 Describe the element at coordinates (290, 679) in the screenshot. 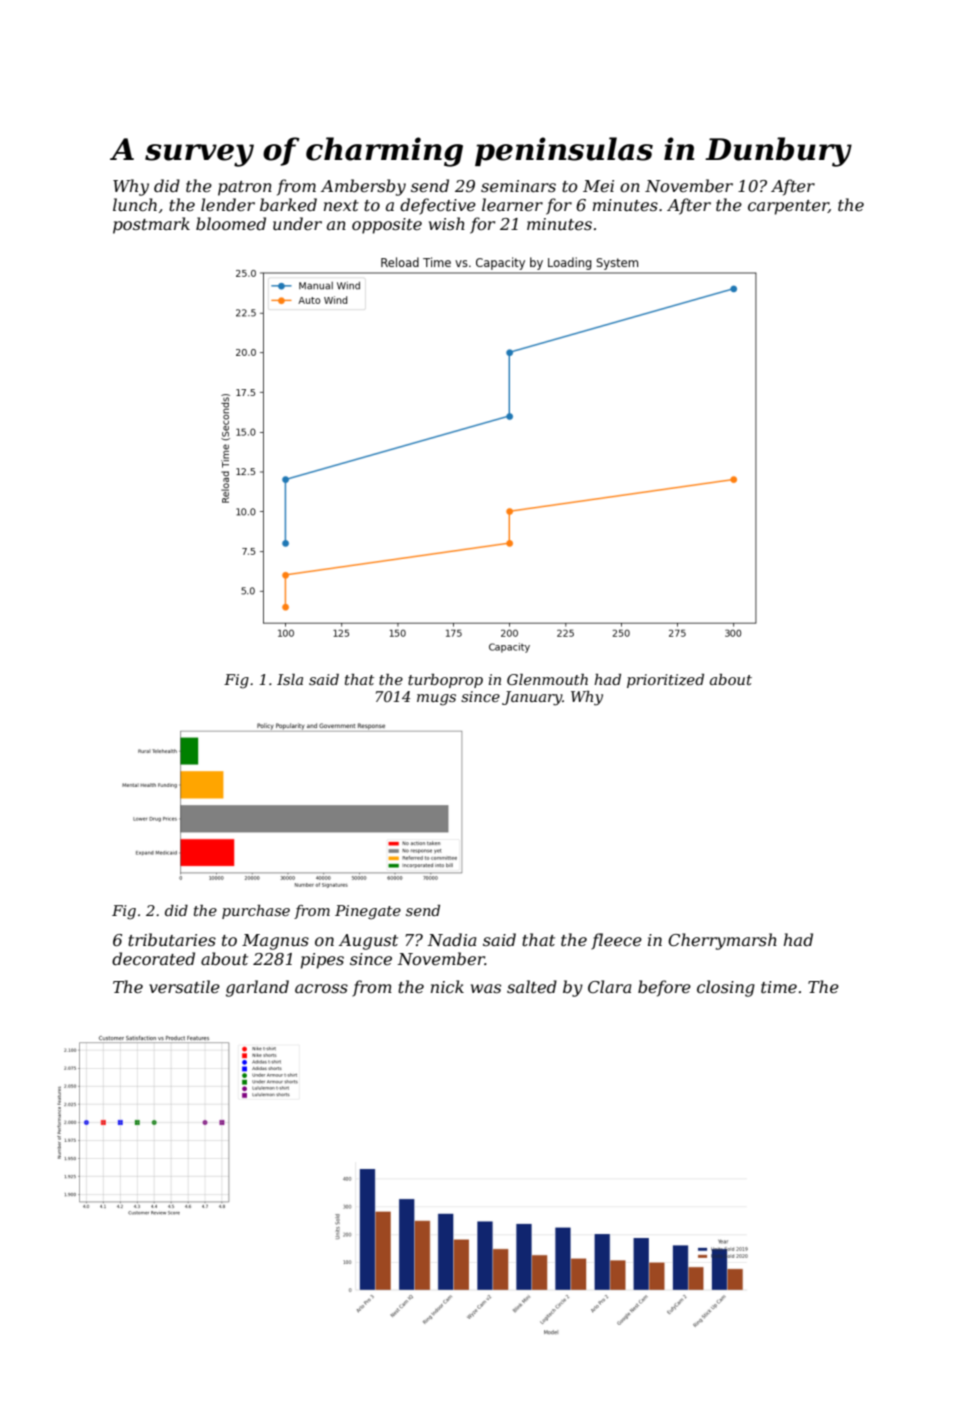

I see `Isla` at that location.
